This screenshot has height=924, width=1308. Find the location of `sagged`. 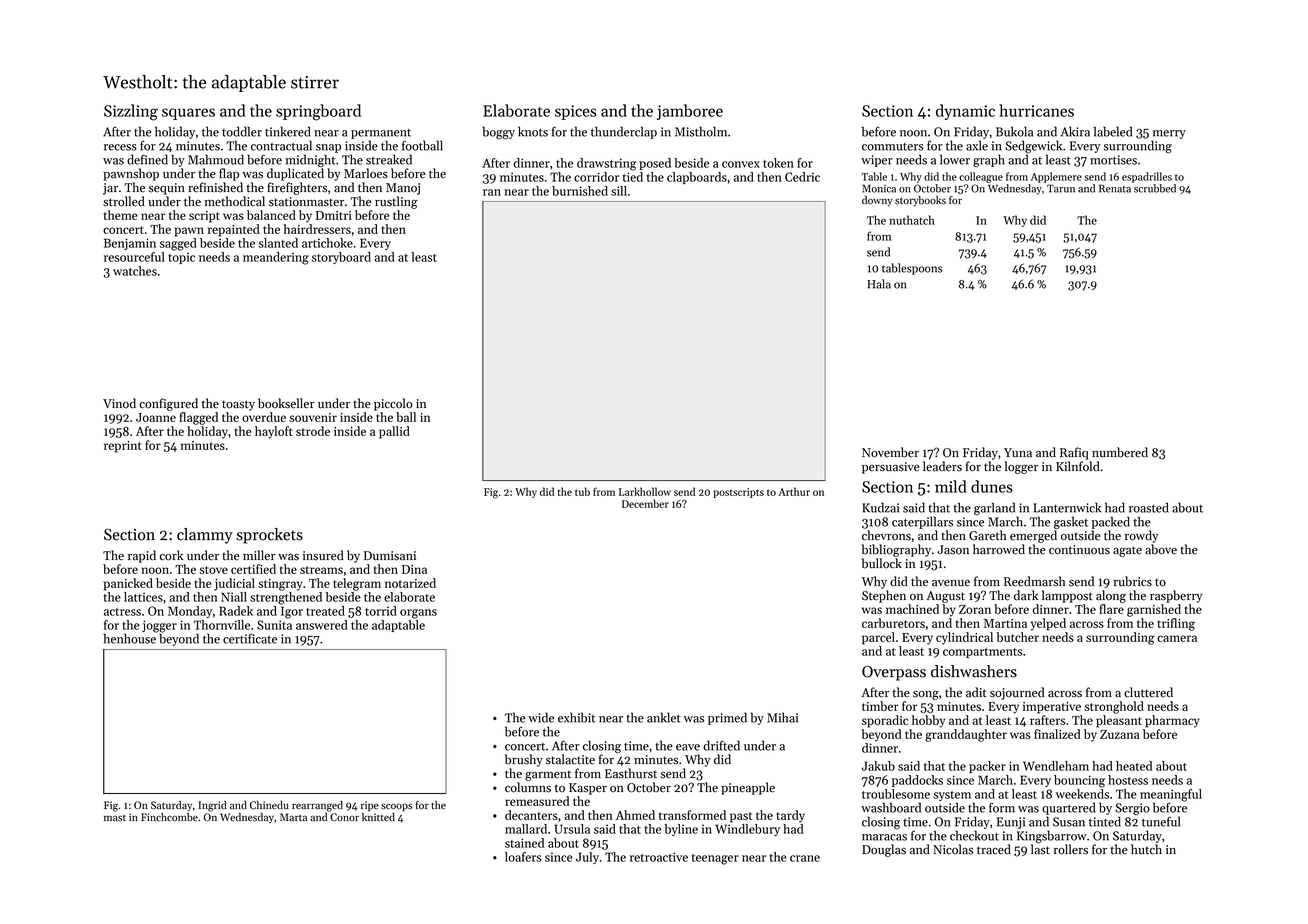

sagged is located at coordinates (178, 244).
